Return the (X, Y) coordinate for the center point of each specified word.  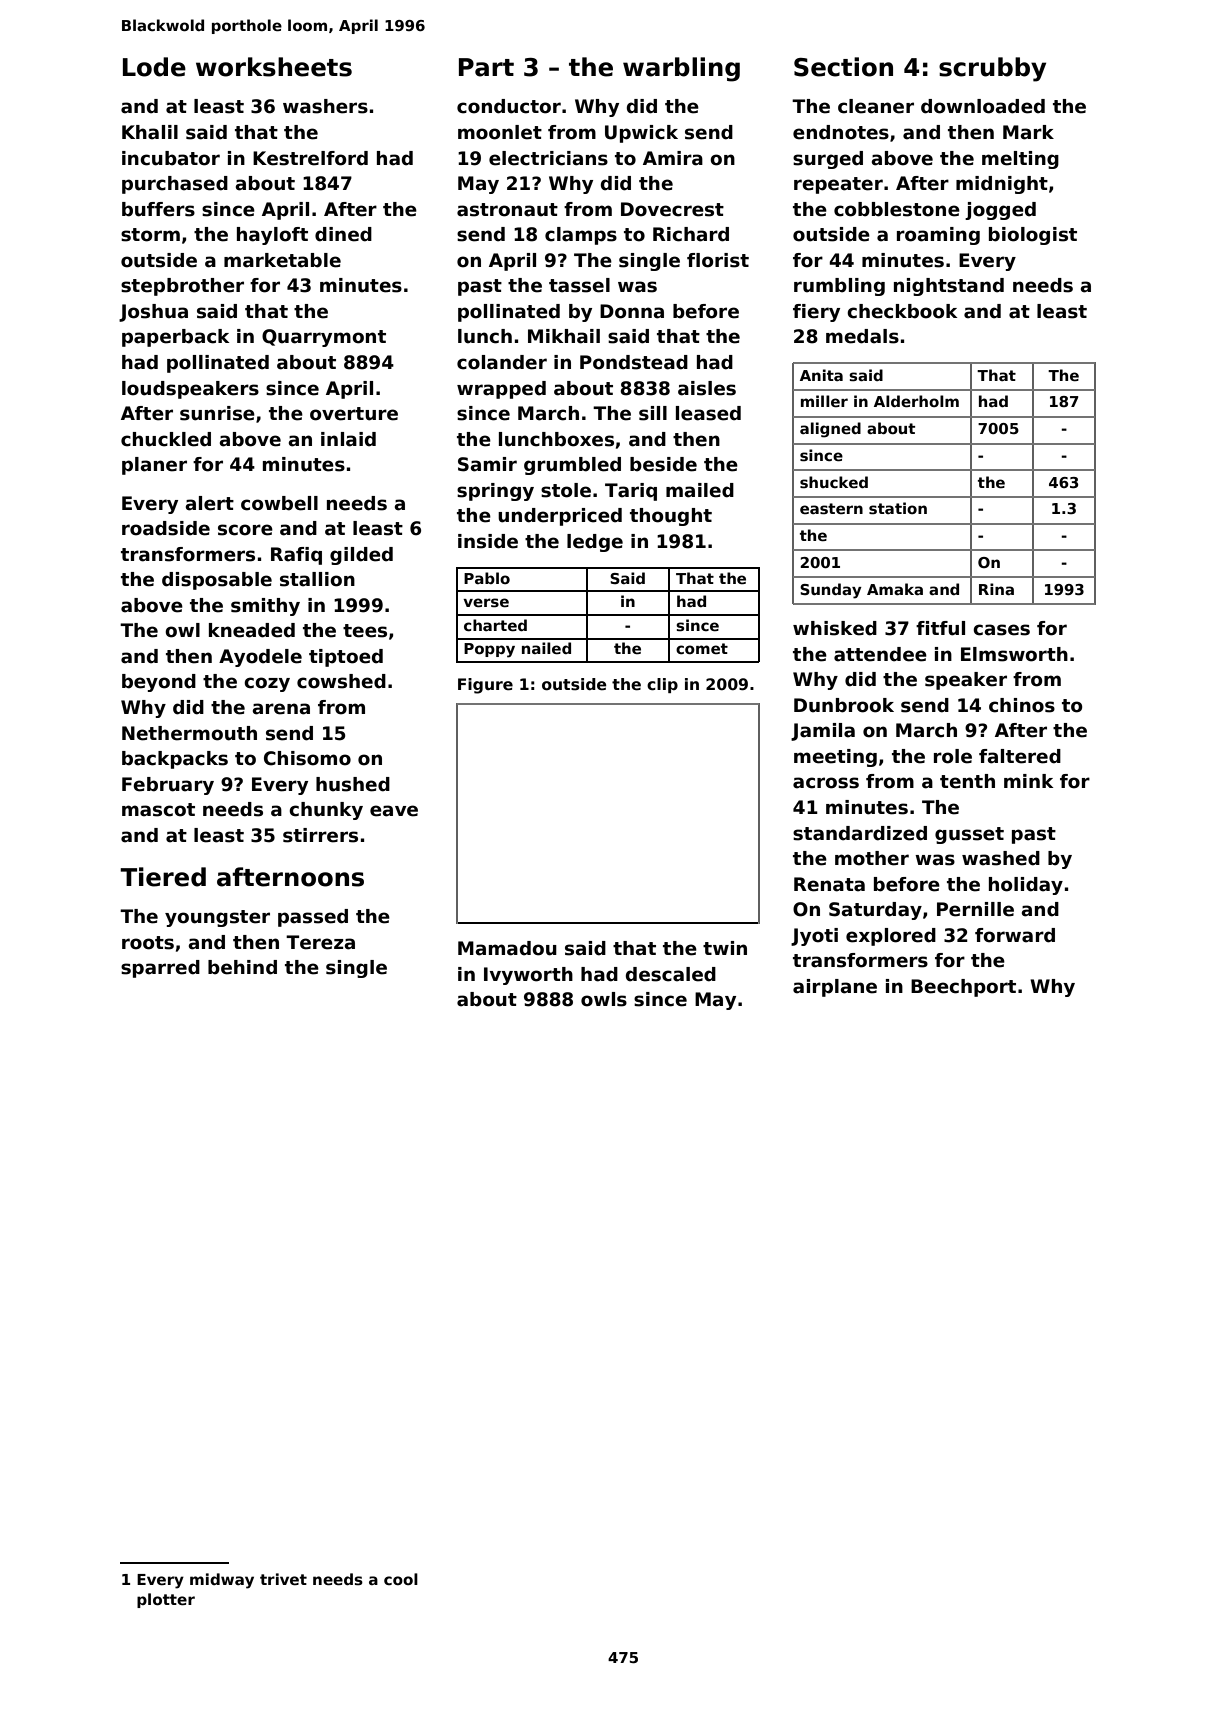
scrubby (992, 69)
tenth (967, 781)
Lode (154, 67)
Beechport (963, 988)
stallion (317, 579)
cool (401, 1579)
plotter (166, 1600)
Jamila (823, 732)
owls (604, 999)
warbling (681, 69)
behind (242, 967)
